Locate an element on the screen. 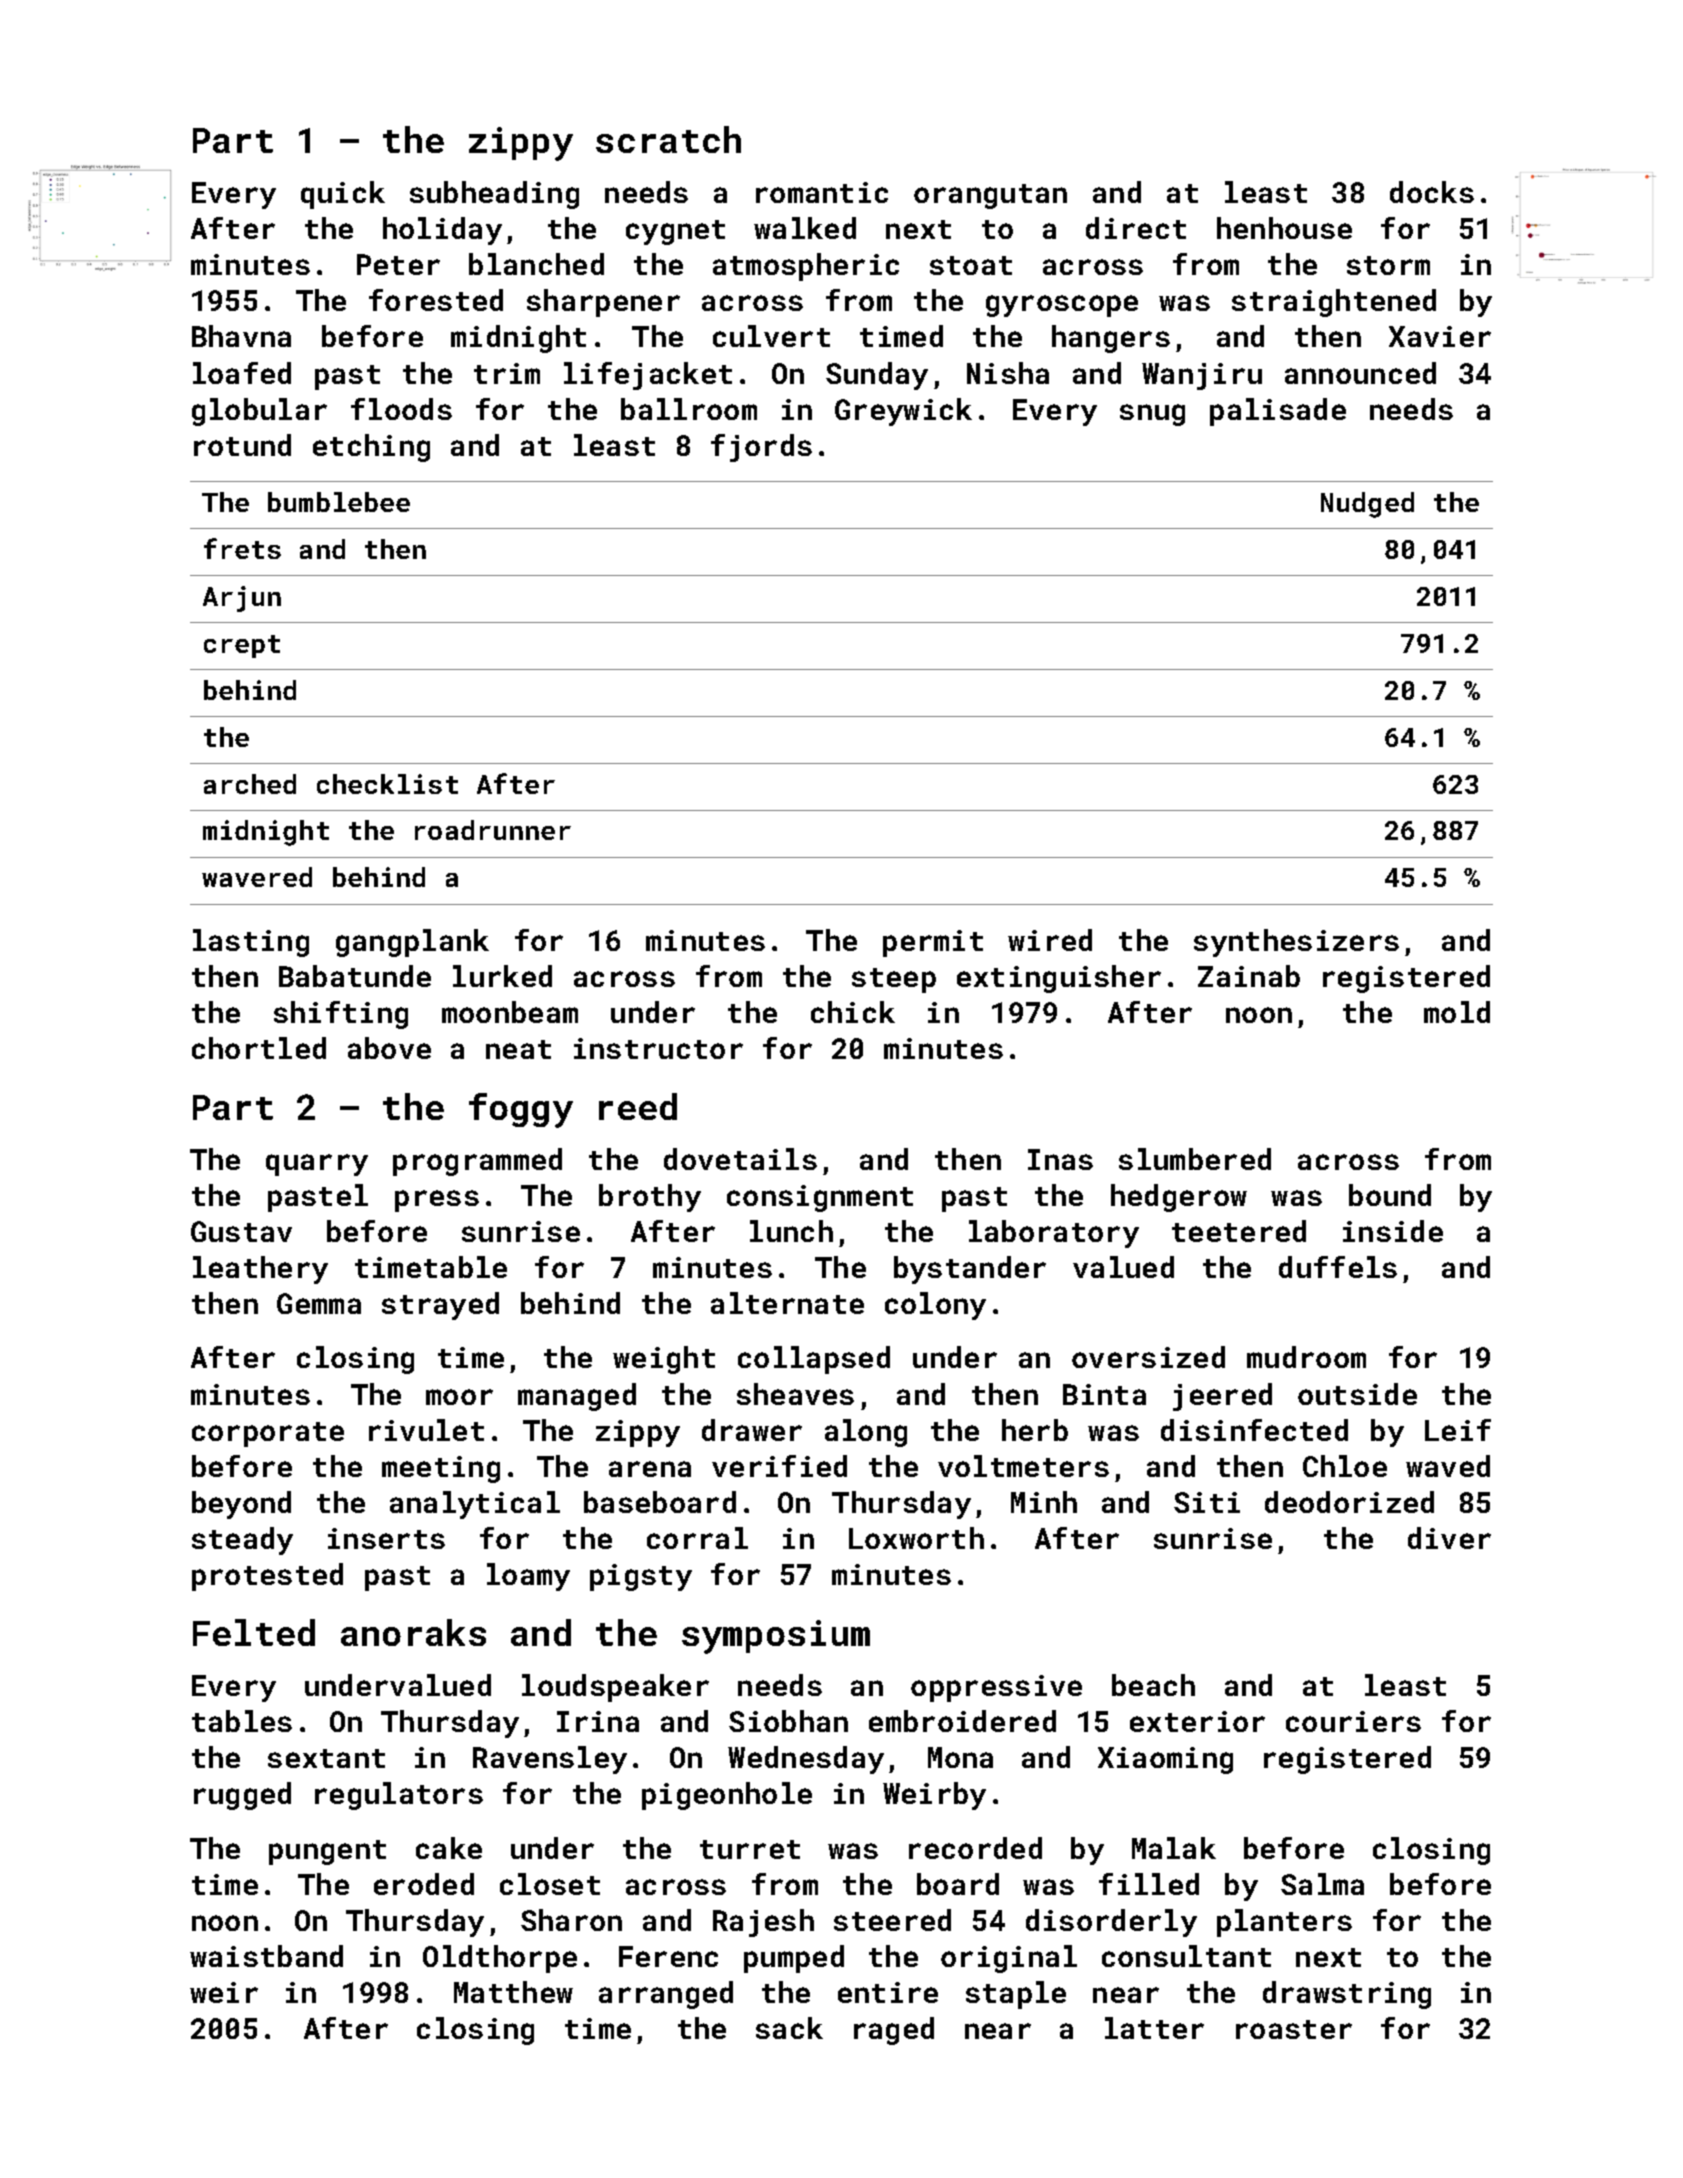  original is located at coordinates (1009, 1959).
